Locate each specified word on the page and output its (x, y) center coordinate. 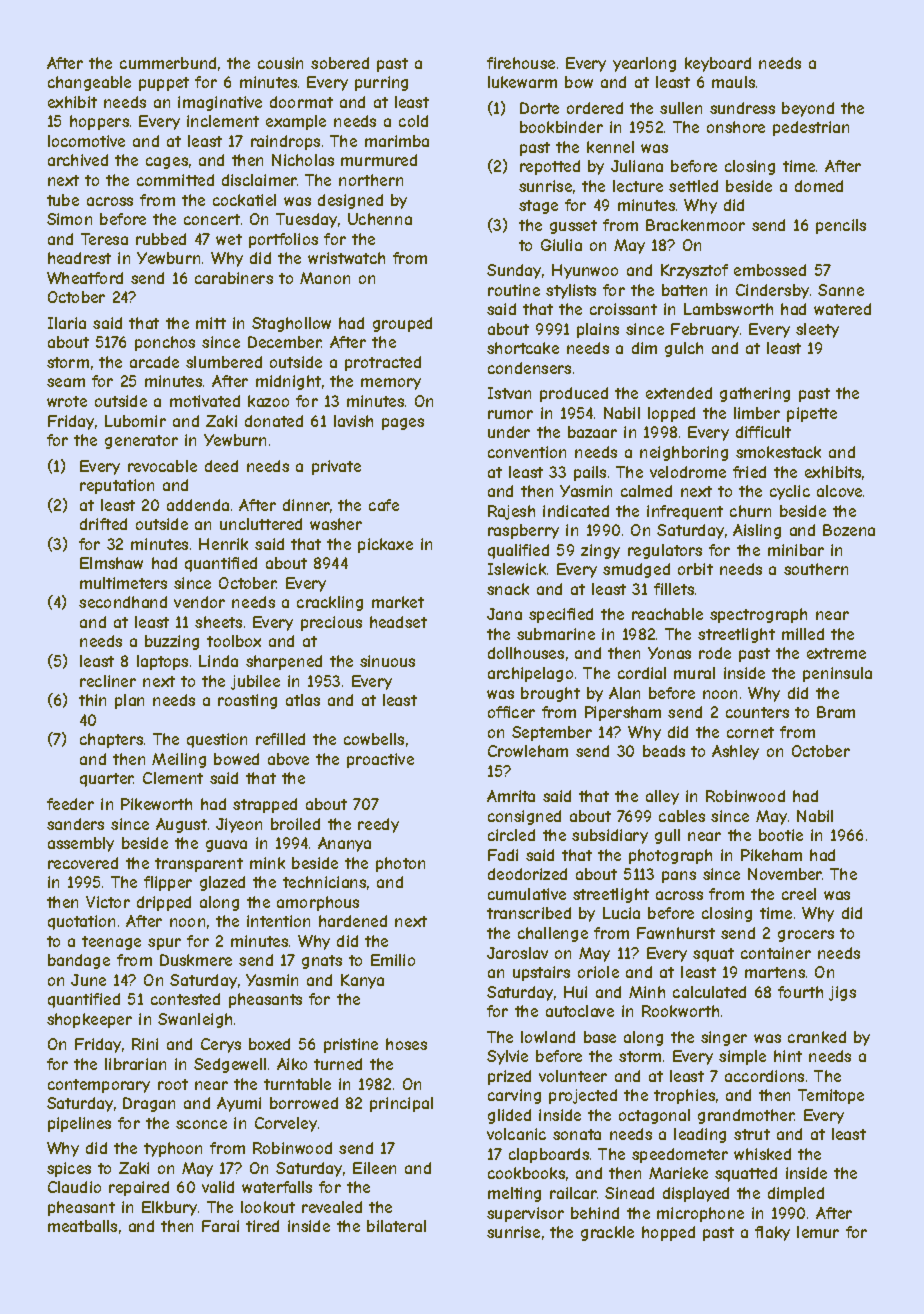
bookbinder (561, 127)
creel (799, 894)
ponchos (165, 343)
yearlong (644, 64)
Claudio (74, 1187)
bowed (236, 759)
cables (682, 816)
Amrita (511, 796)
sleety (817, 330)
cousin (280, 63)
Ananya (344, 844)
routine (514, 290)
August (181, 825)
